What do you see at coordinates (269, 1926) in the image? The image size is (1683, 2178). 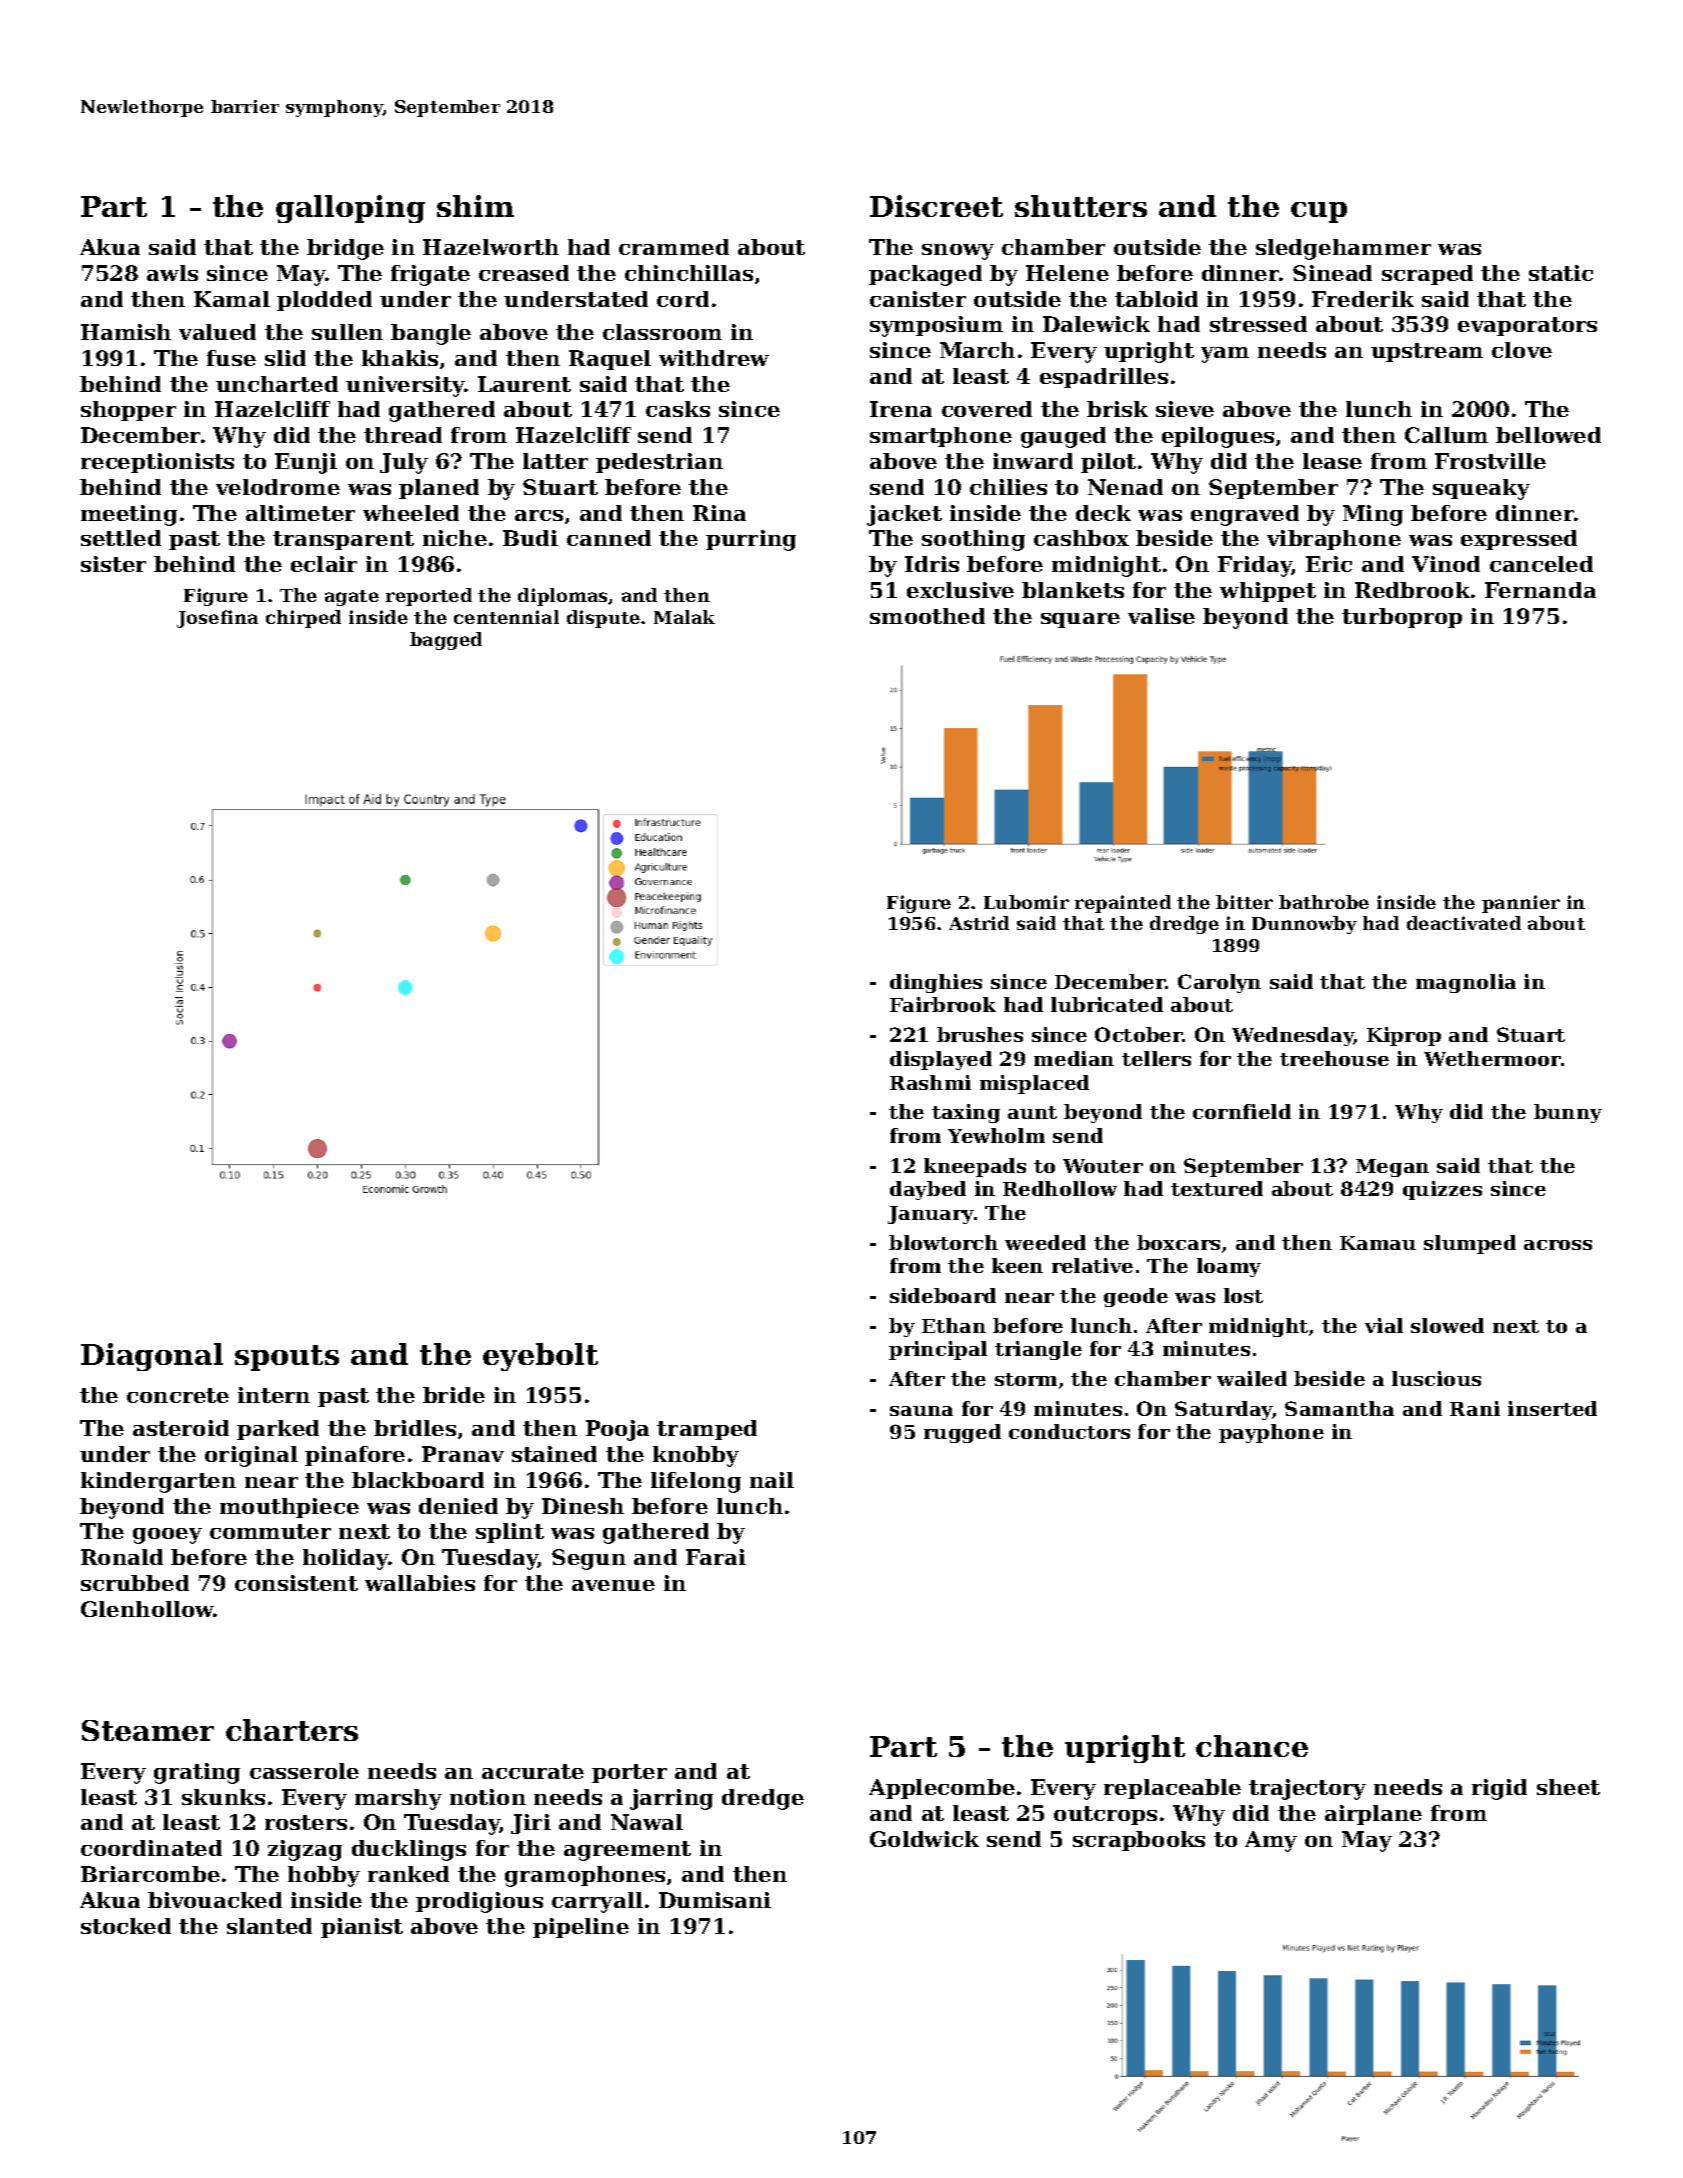 I see `slanted` at bounding box center [269, 1926].
